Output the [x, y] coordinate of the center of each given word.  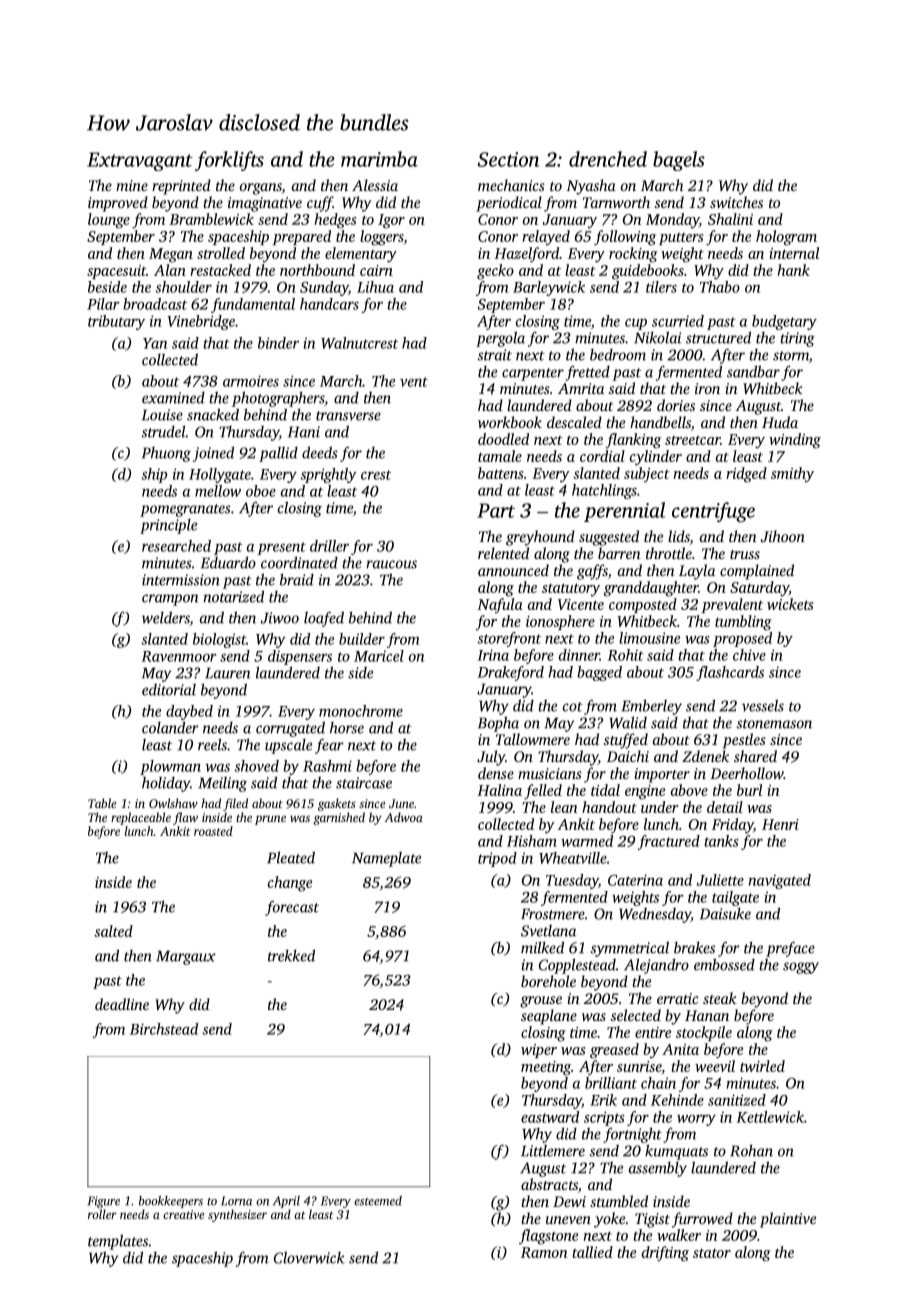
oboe [261, 491]
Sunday [324, 288]
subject [646, 475]
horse [347, 728]
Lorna [236, 1201]
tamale [500, 456]
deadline [122, 1004]
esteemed [378, 1201]
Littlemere [553, 1151]
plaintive [788, 1220]
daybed [189, 712]
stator [712, 1253]
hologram [786, 238]
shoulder [183, 287]
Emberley [651, 707]
